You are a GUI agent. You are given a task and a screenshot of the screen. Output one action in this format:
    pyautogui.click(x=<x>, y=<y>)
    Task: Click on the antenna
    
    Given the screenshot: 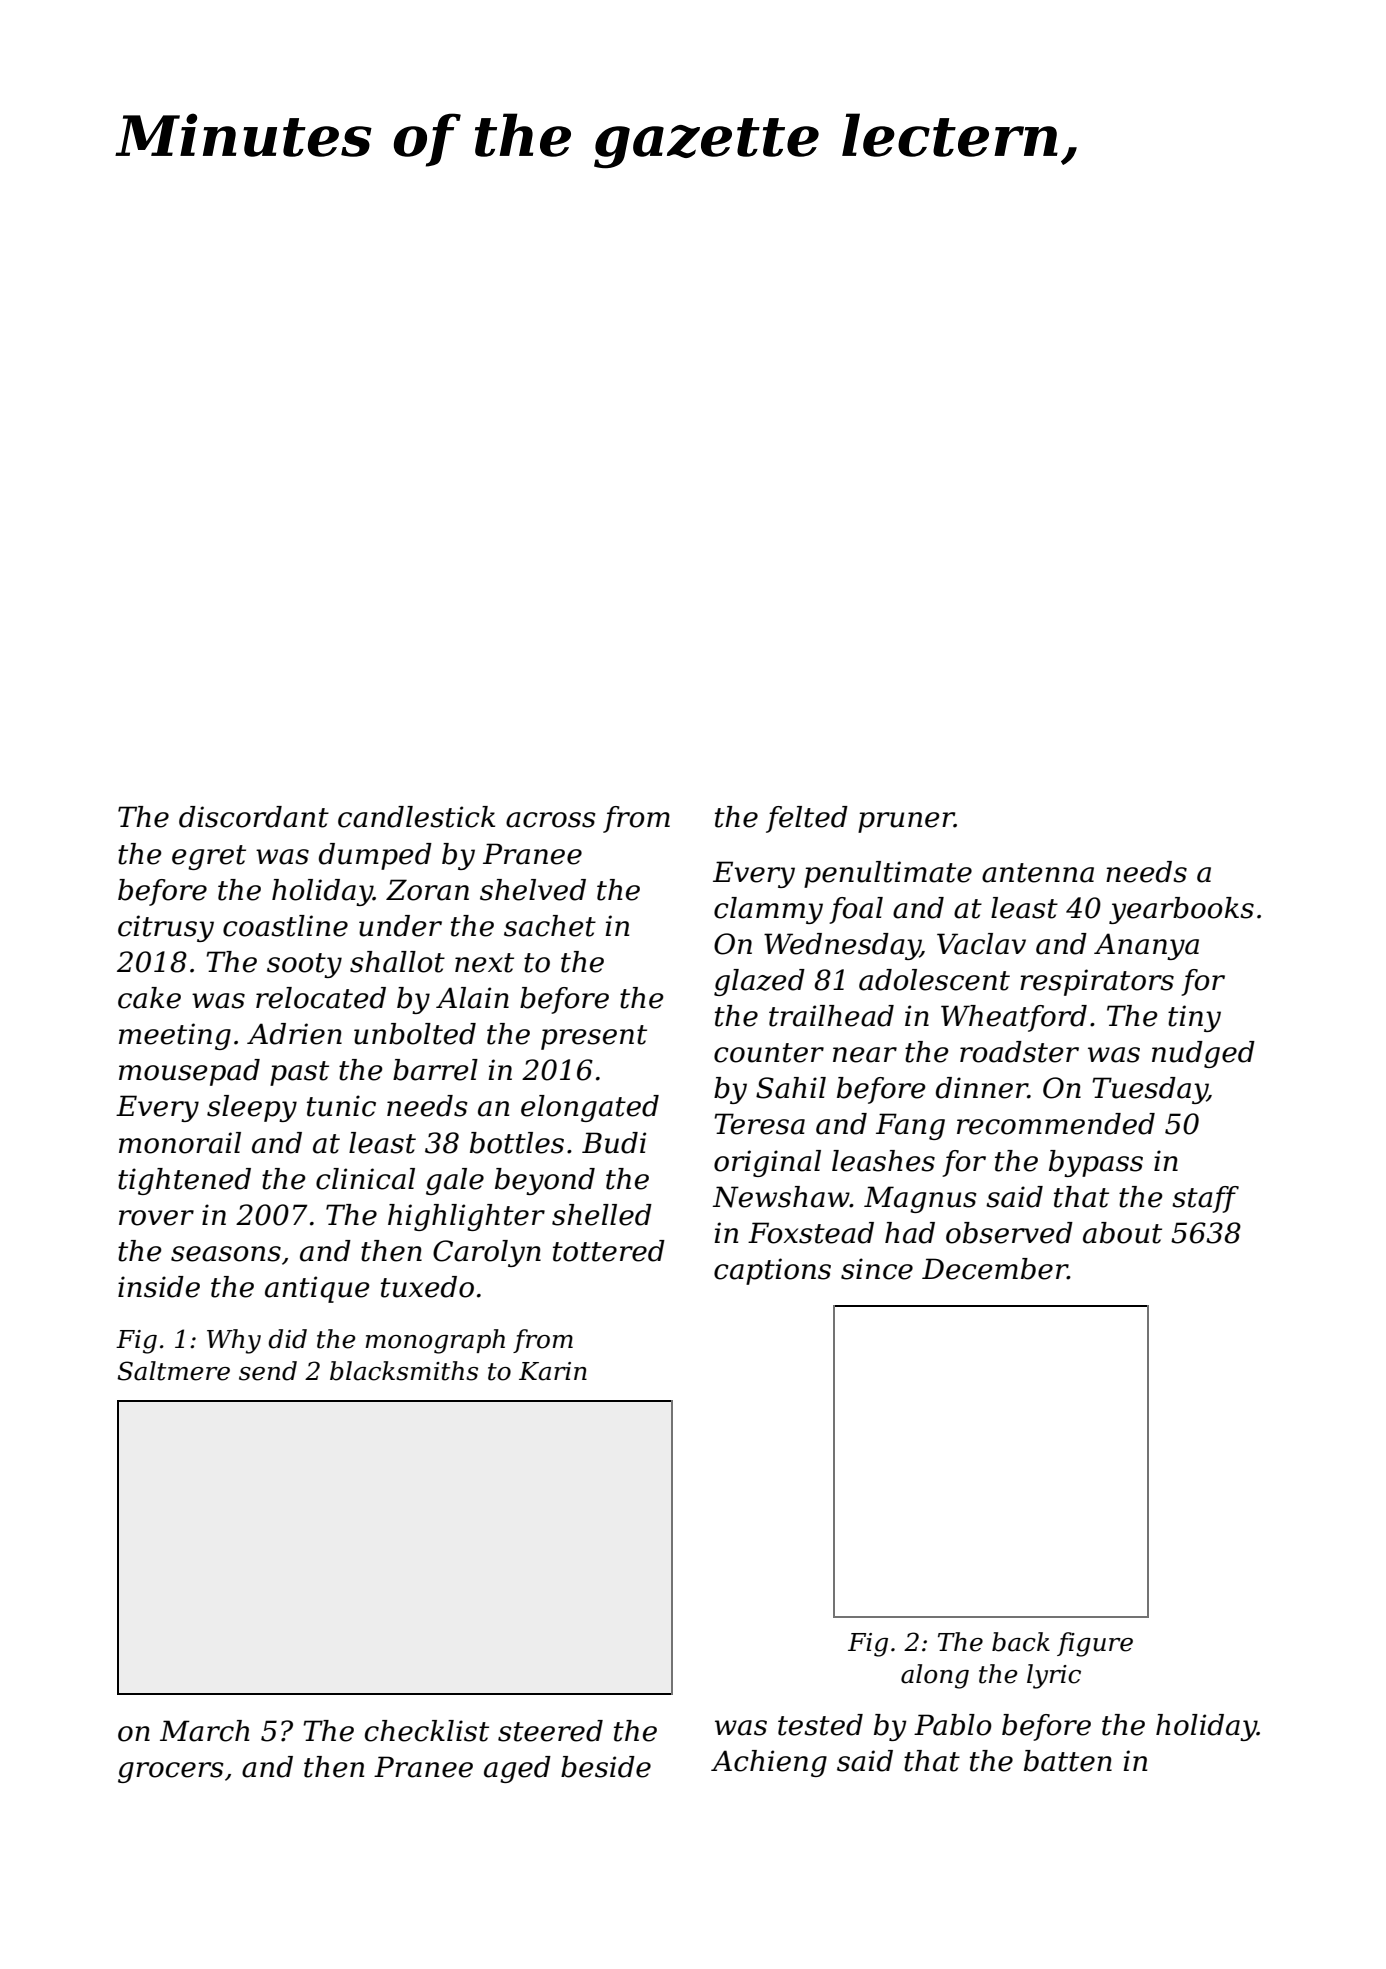 What is the action you would take?
    pyautogui.click(x=1038, y=873)
